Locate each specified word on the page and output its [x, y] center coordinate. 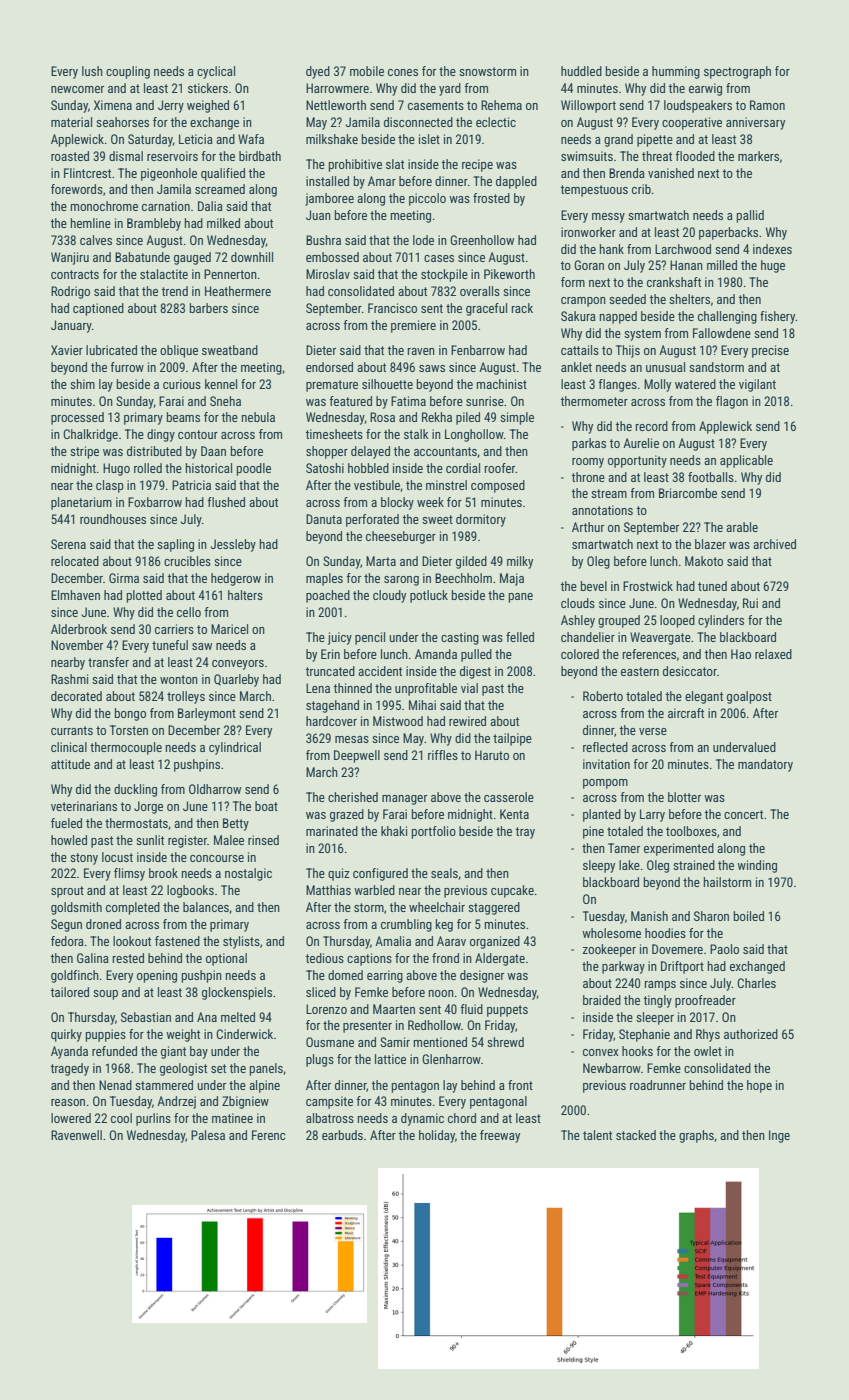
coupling [128, 72]
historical [209, 468]
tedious [324, 958]
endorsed [329, 367]
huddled [581, 71]
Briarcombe [688, 493]
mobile [367, 71]
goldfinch [75, 976]
